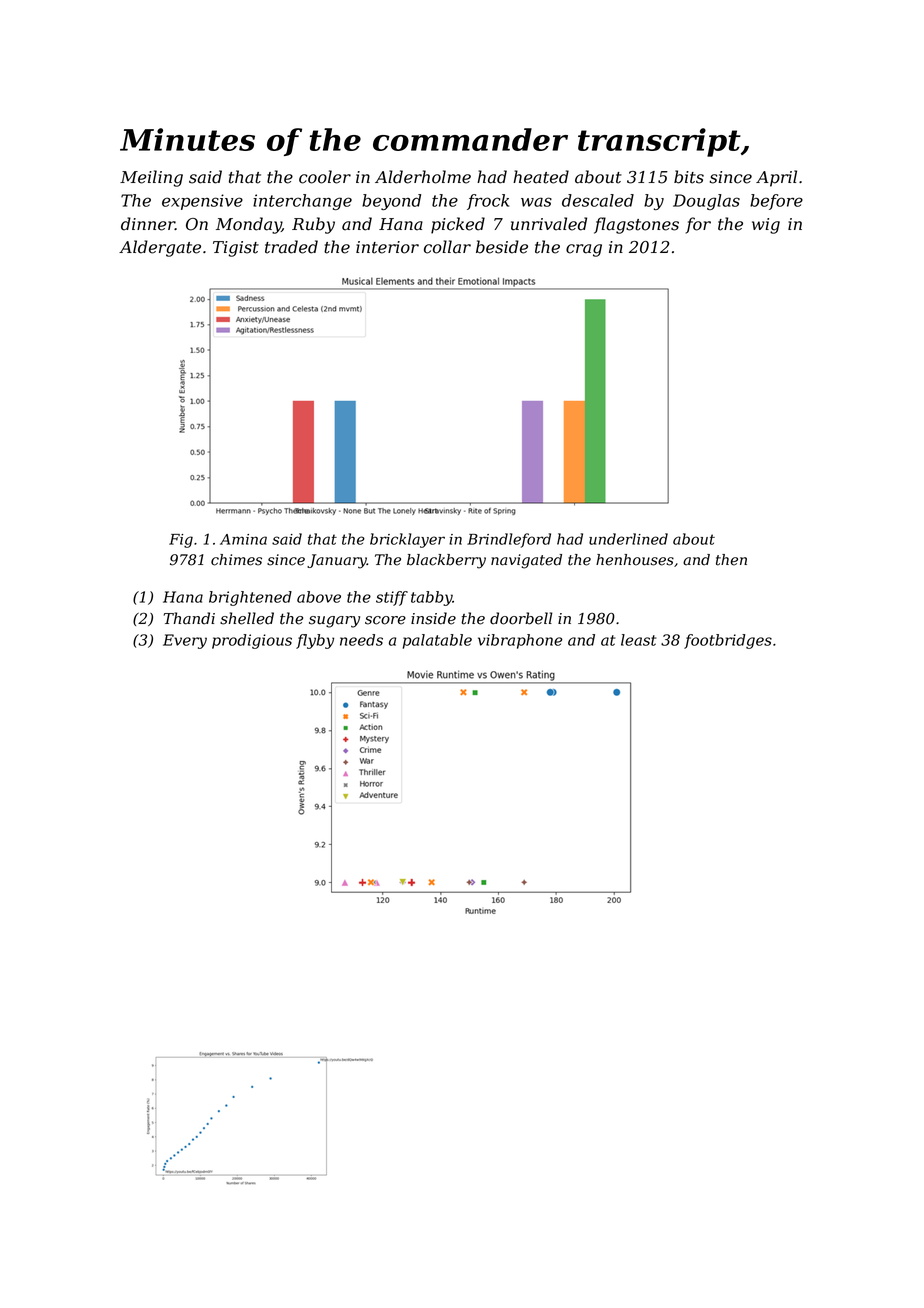 This document has height=1308, width=924. Describe the element at coordinates (148, 224) in the document. I see `dinner` at that location.
